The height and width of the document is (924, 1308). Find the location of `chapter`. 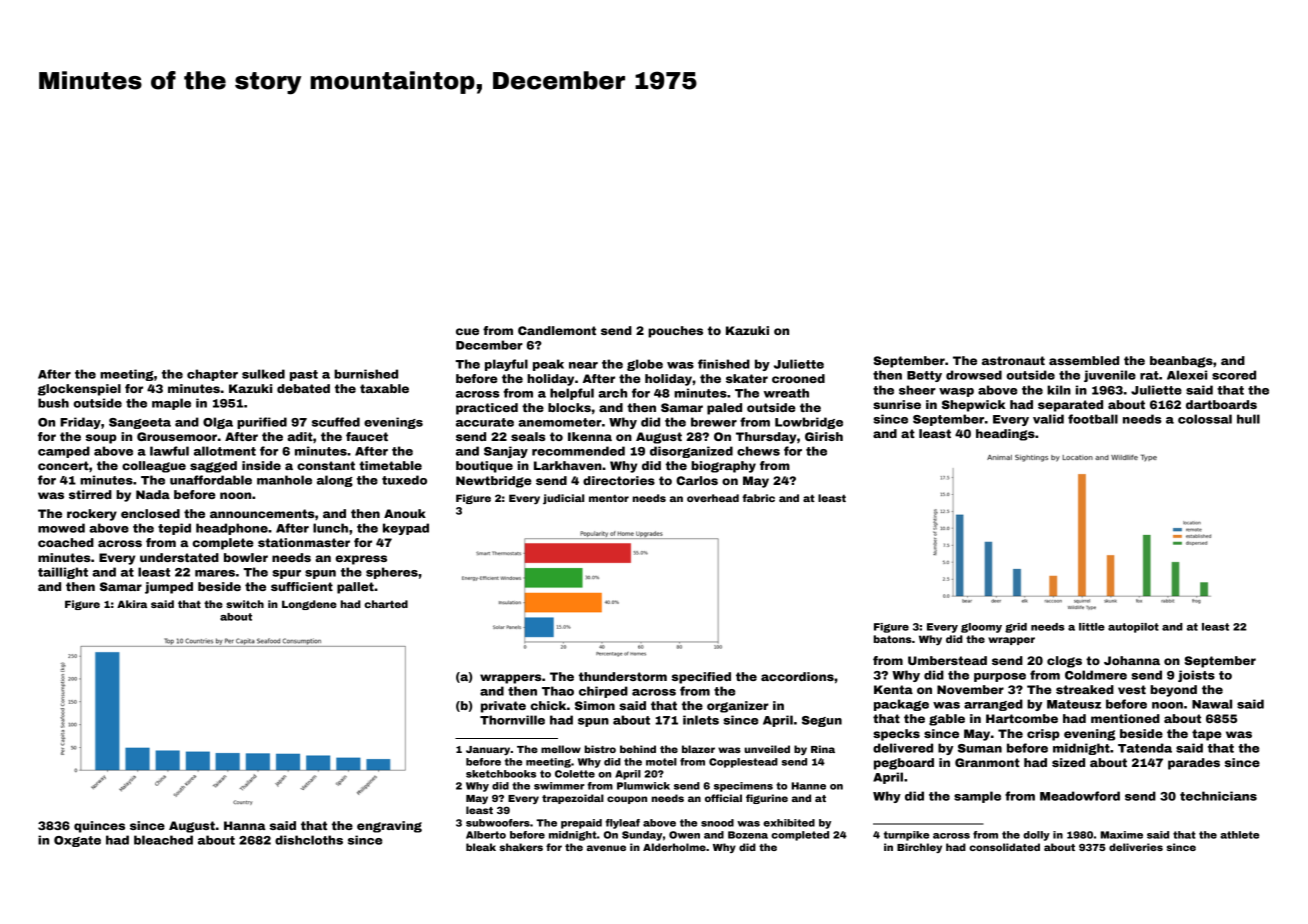

chapter is located at coordinates (212, 375).
